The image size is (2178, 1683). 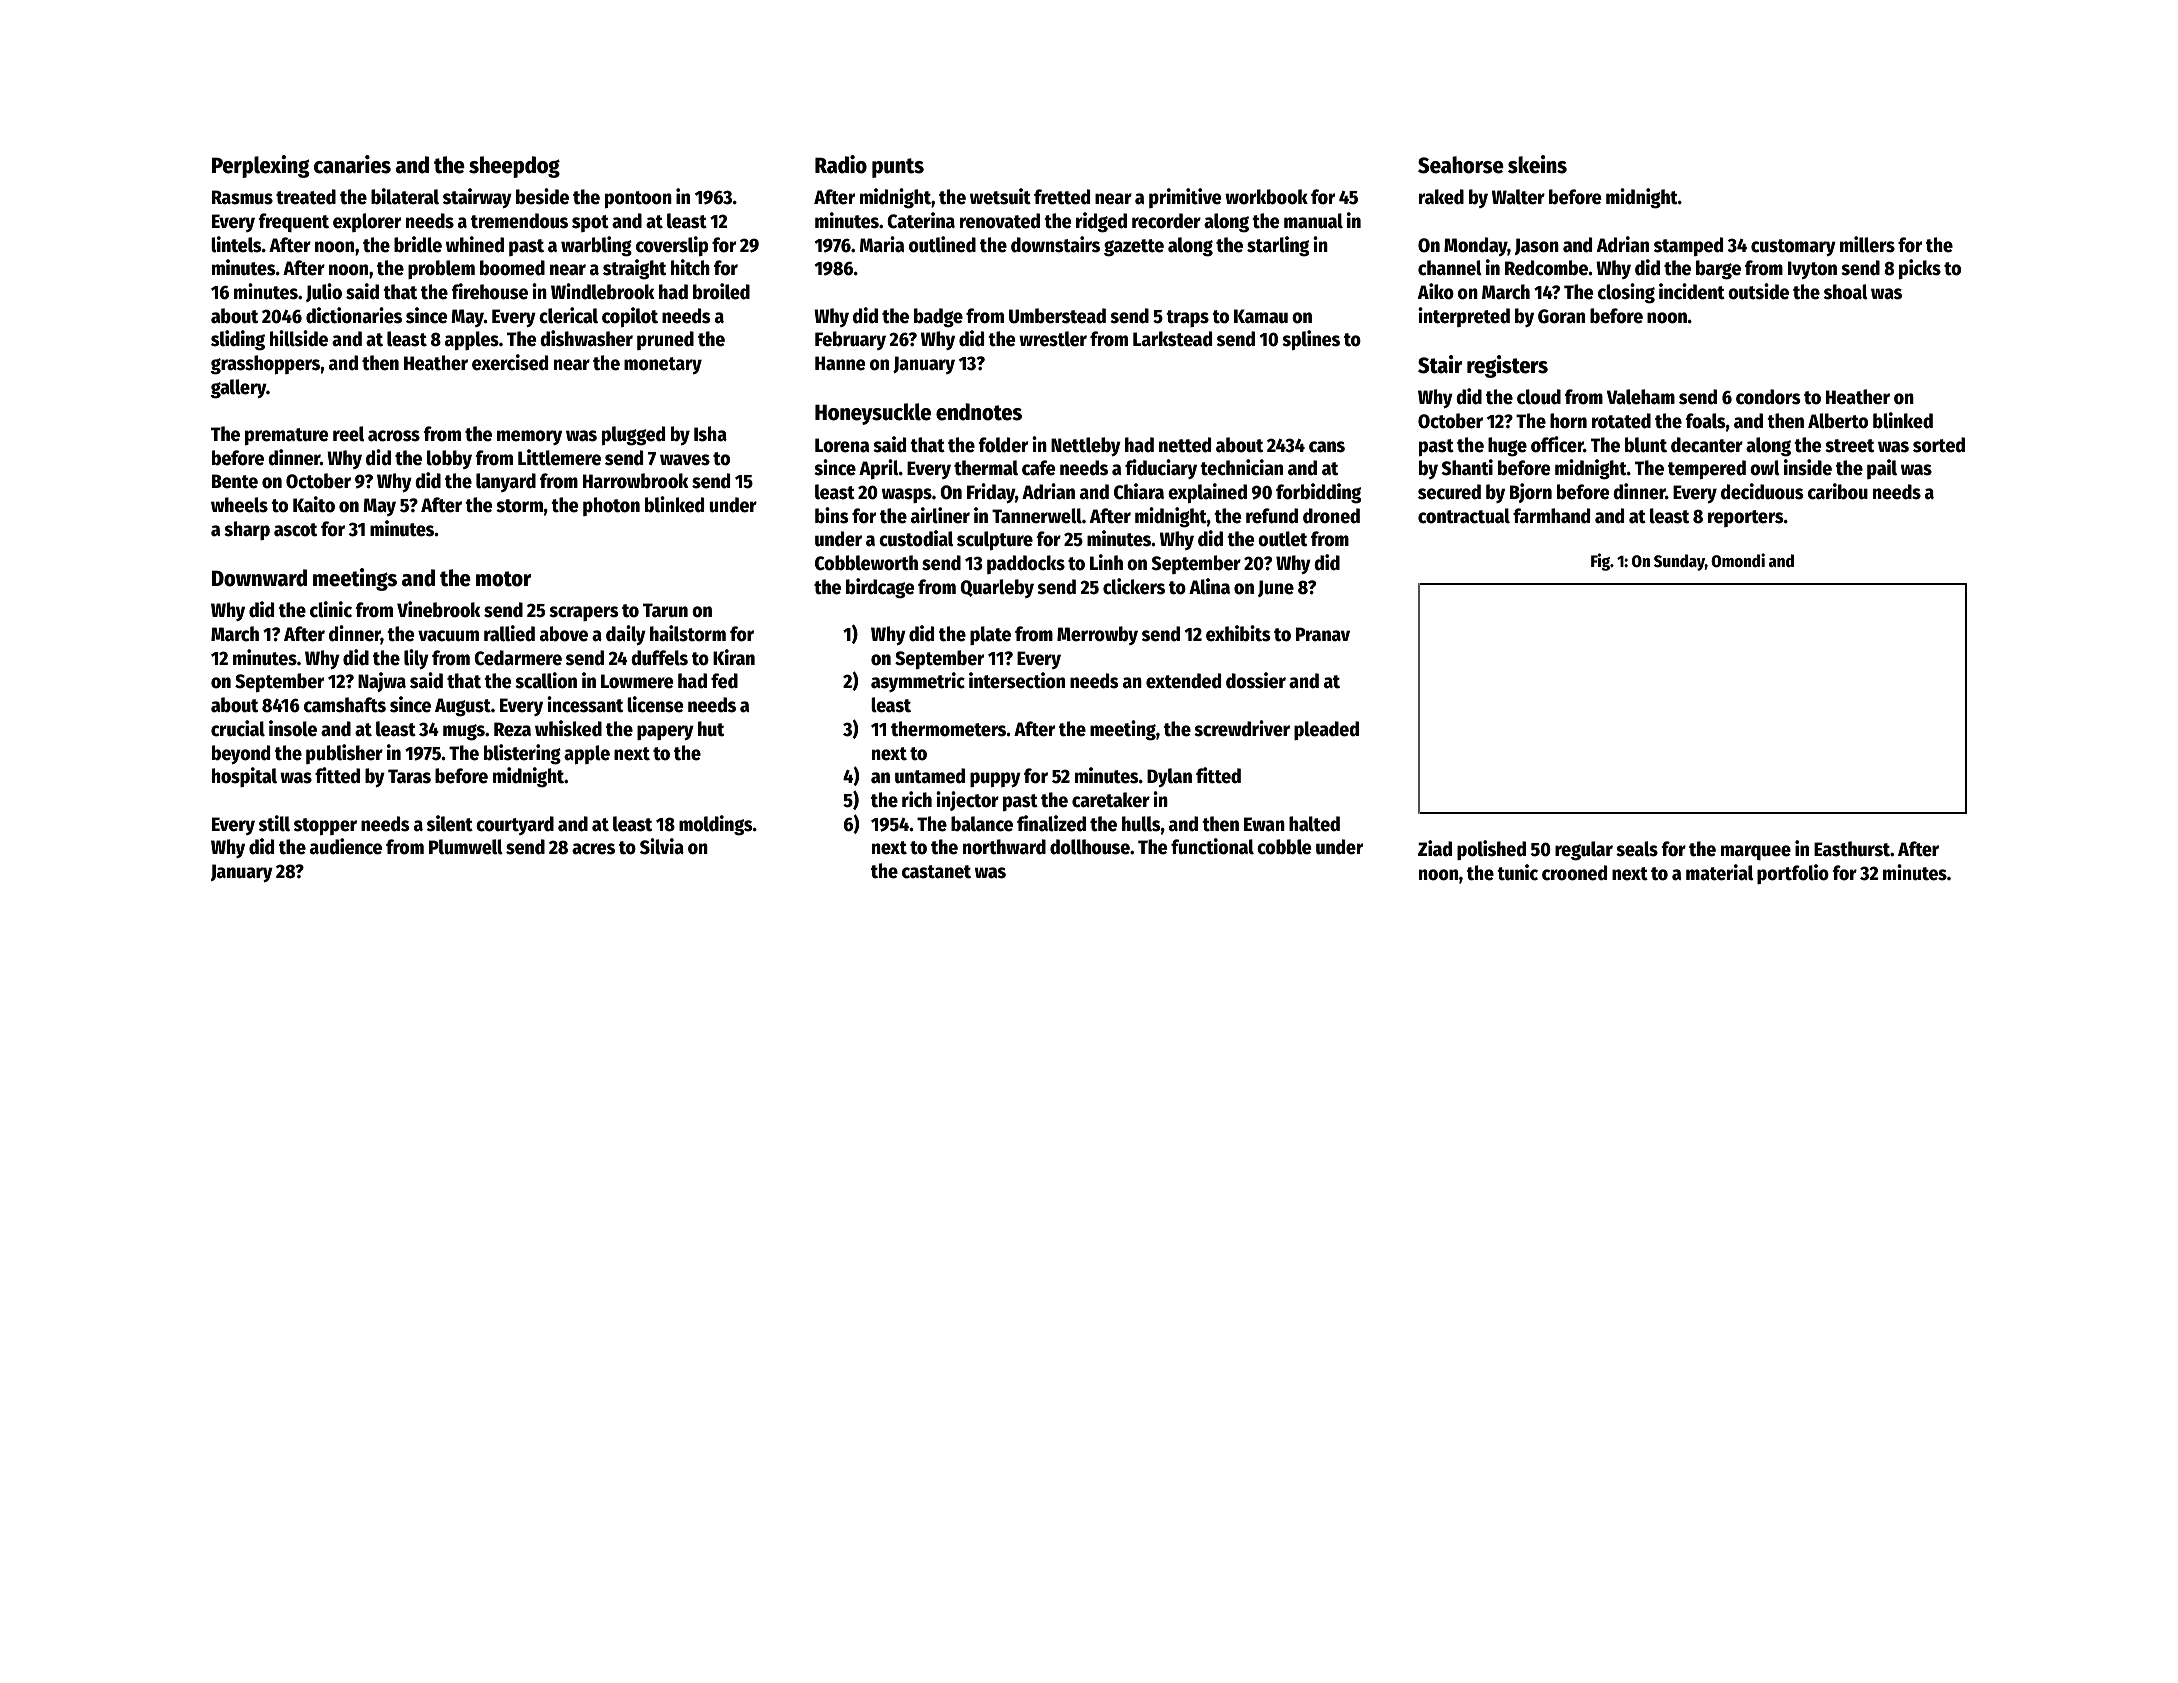 What do you see at coordinates (1537, 164) in the screenshot?
I see `skeins` at bounding box center [1537, 164].
